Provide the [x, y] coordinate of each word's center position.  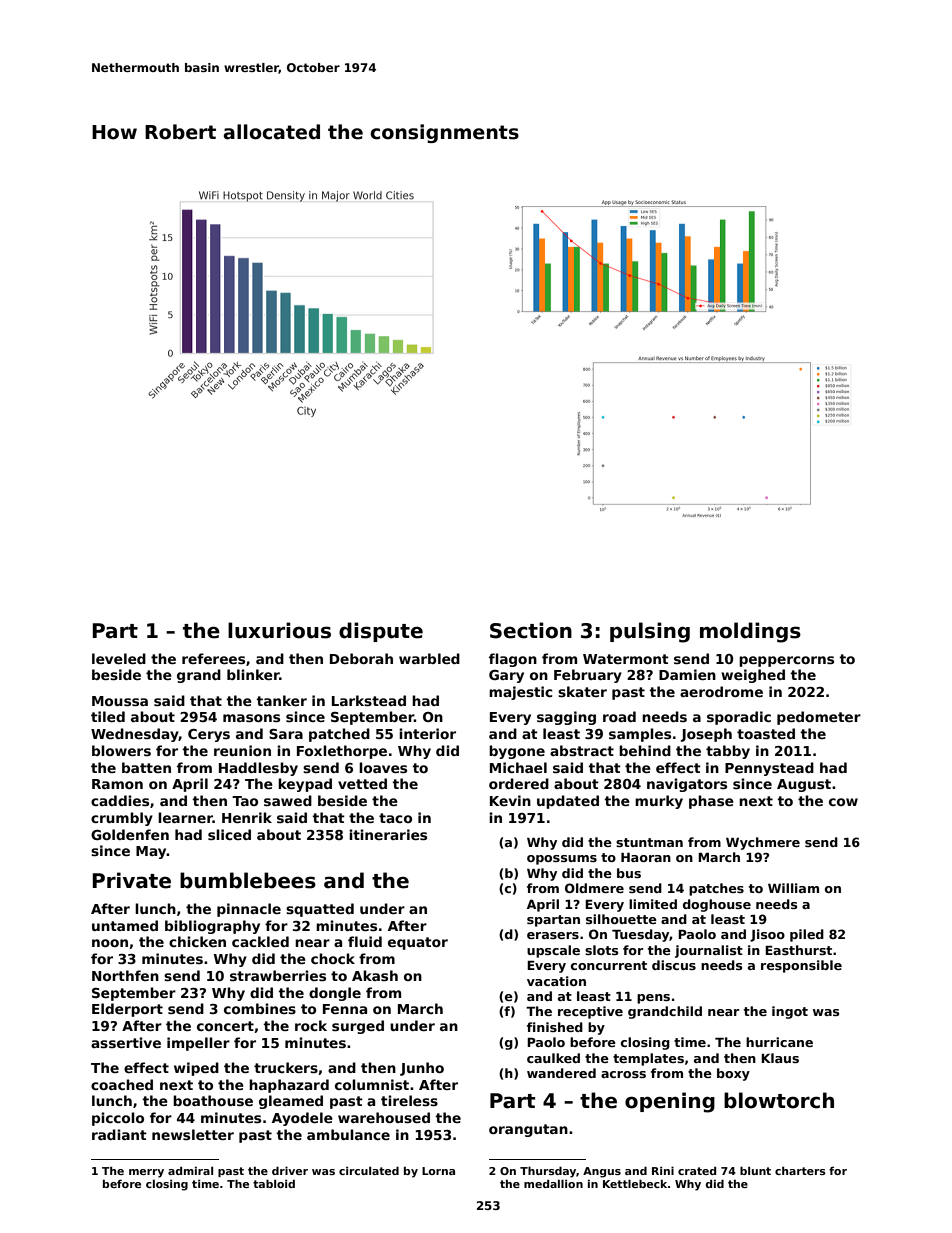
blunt [755, 1170]
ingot [790, 1012]
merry [146, 1173]
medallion [553, 1183]
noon [110, 943]
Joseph [706, 735]
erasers [553, 935]
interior [427, 733]
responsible [801, 966]
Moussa [120, 701]
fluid [365, 941]
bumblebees [248, 880]
